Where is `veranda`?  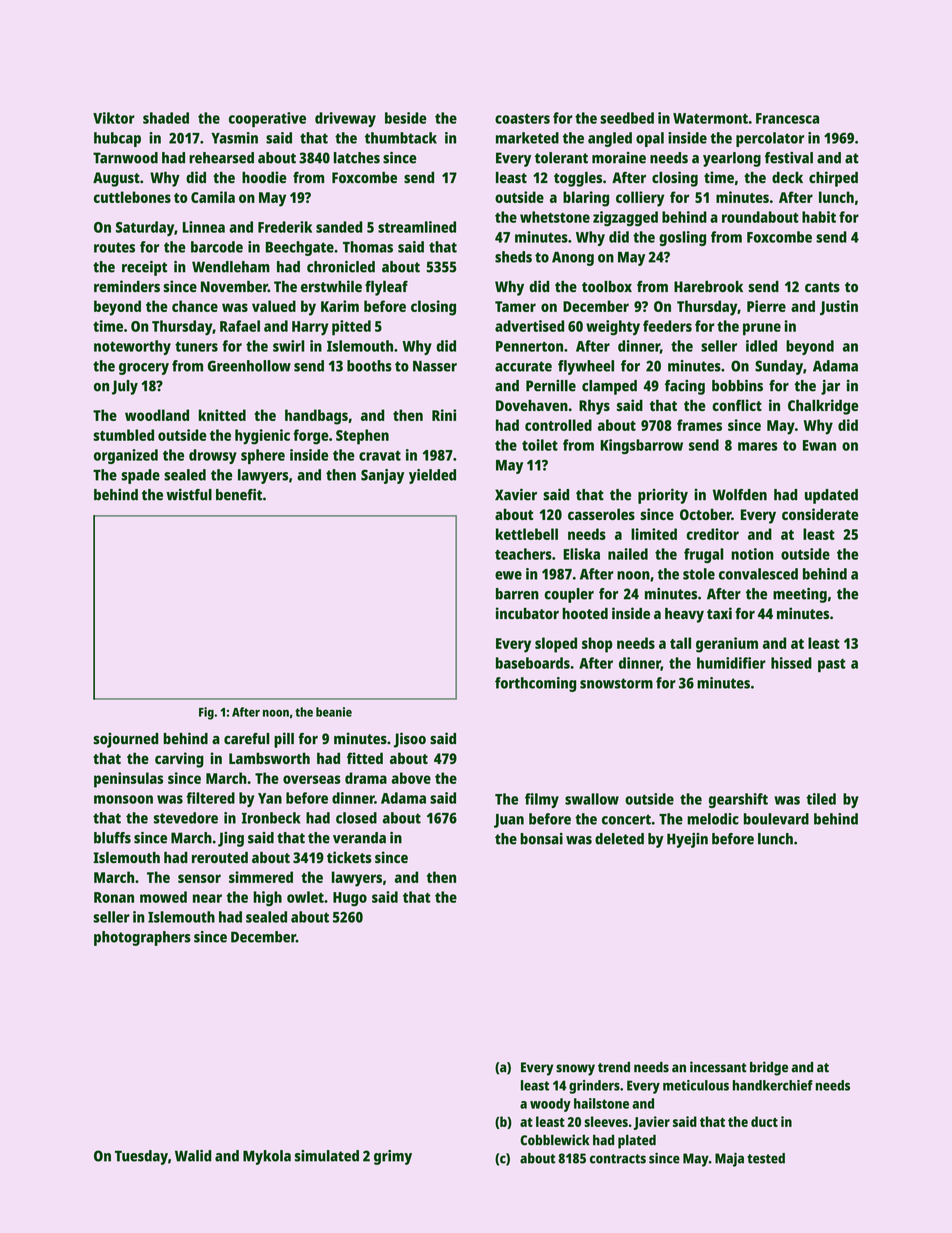 veranda is located at coordinates (359, 838).
